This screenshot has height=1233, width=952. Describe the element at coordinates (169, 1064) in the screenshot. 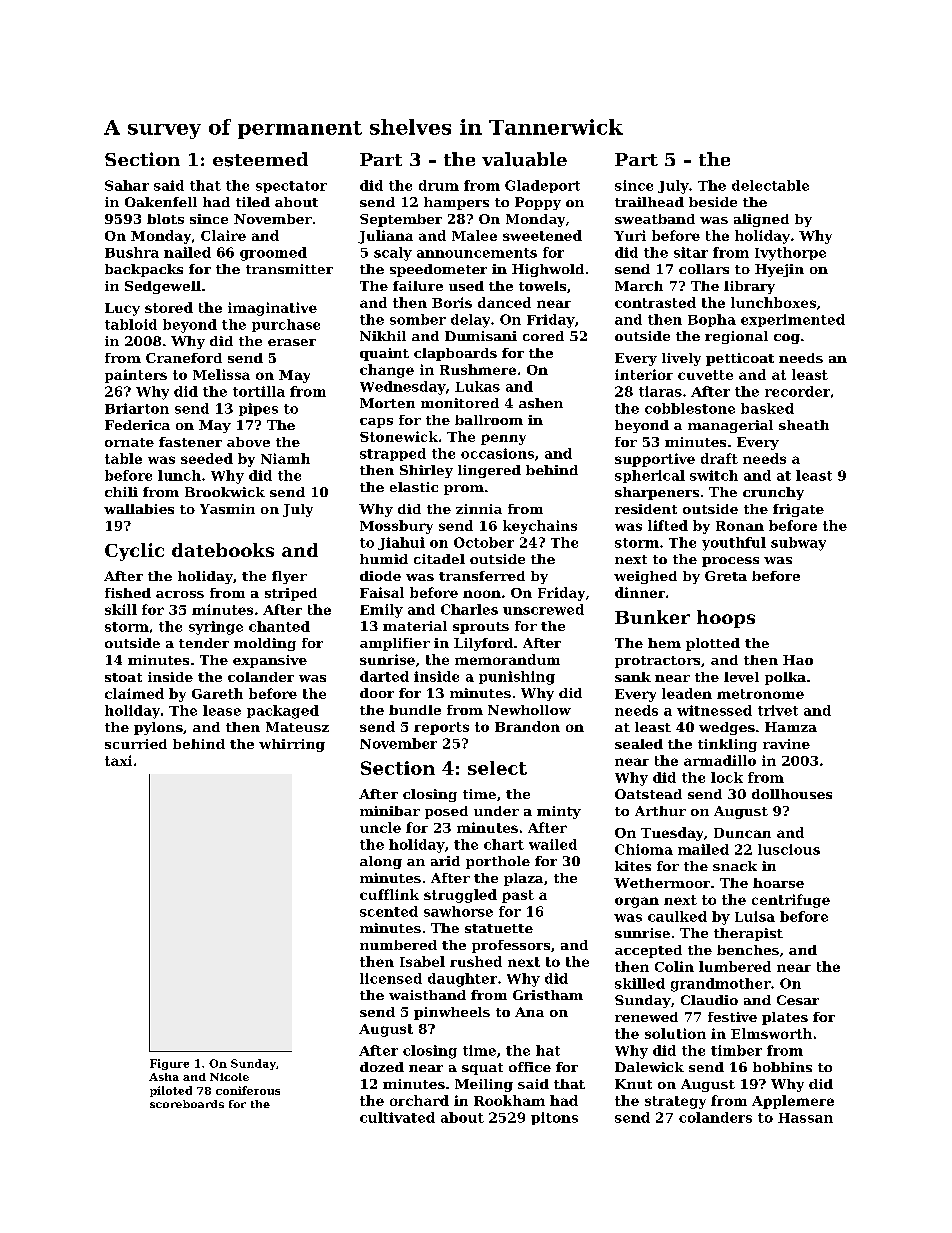

I see `Figure` at that location.
